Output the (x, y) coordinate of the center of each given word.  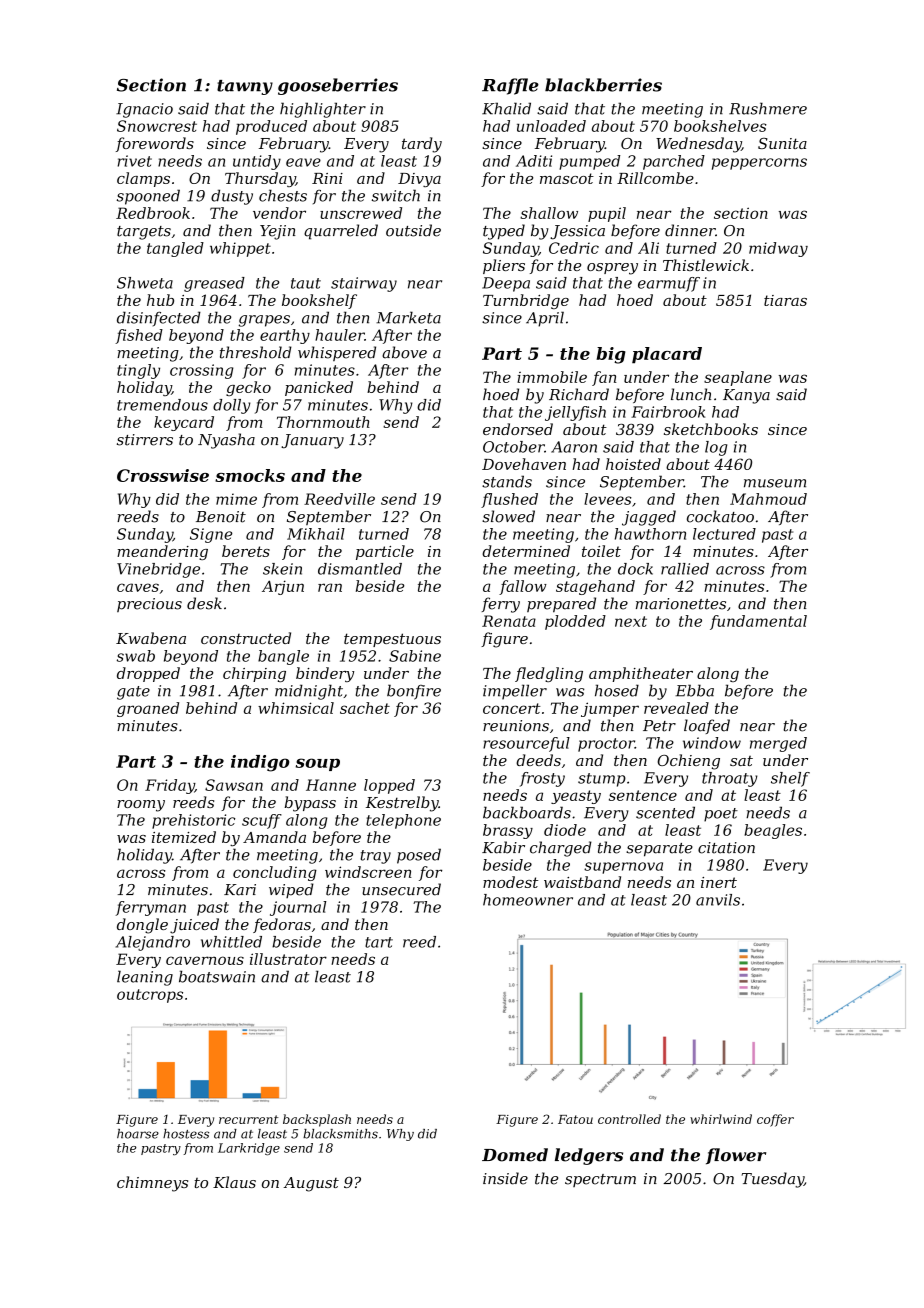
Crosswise (163, 475)
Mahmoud (768, 499)
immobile (552, 377)
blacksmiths (340, 1134)
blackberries (603, 85)
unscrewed (361, 213)
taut (306, 283)
